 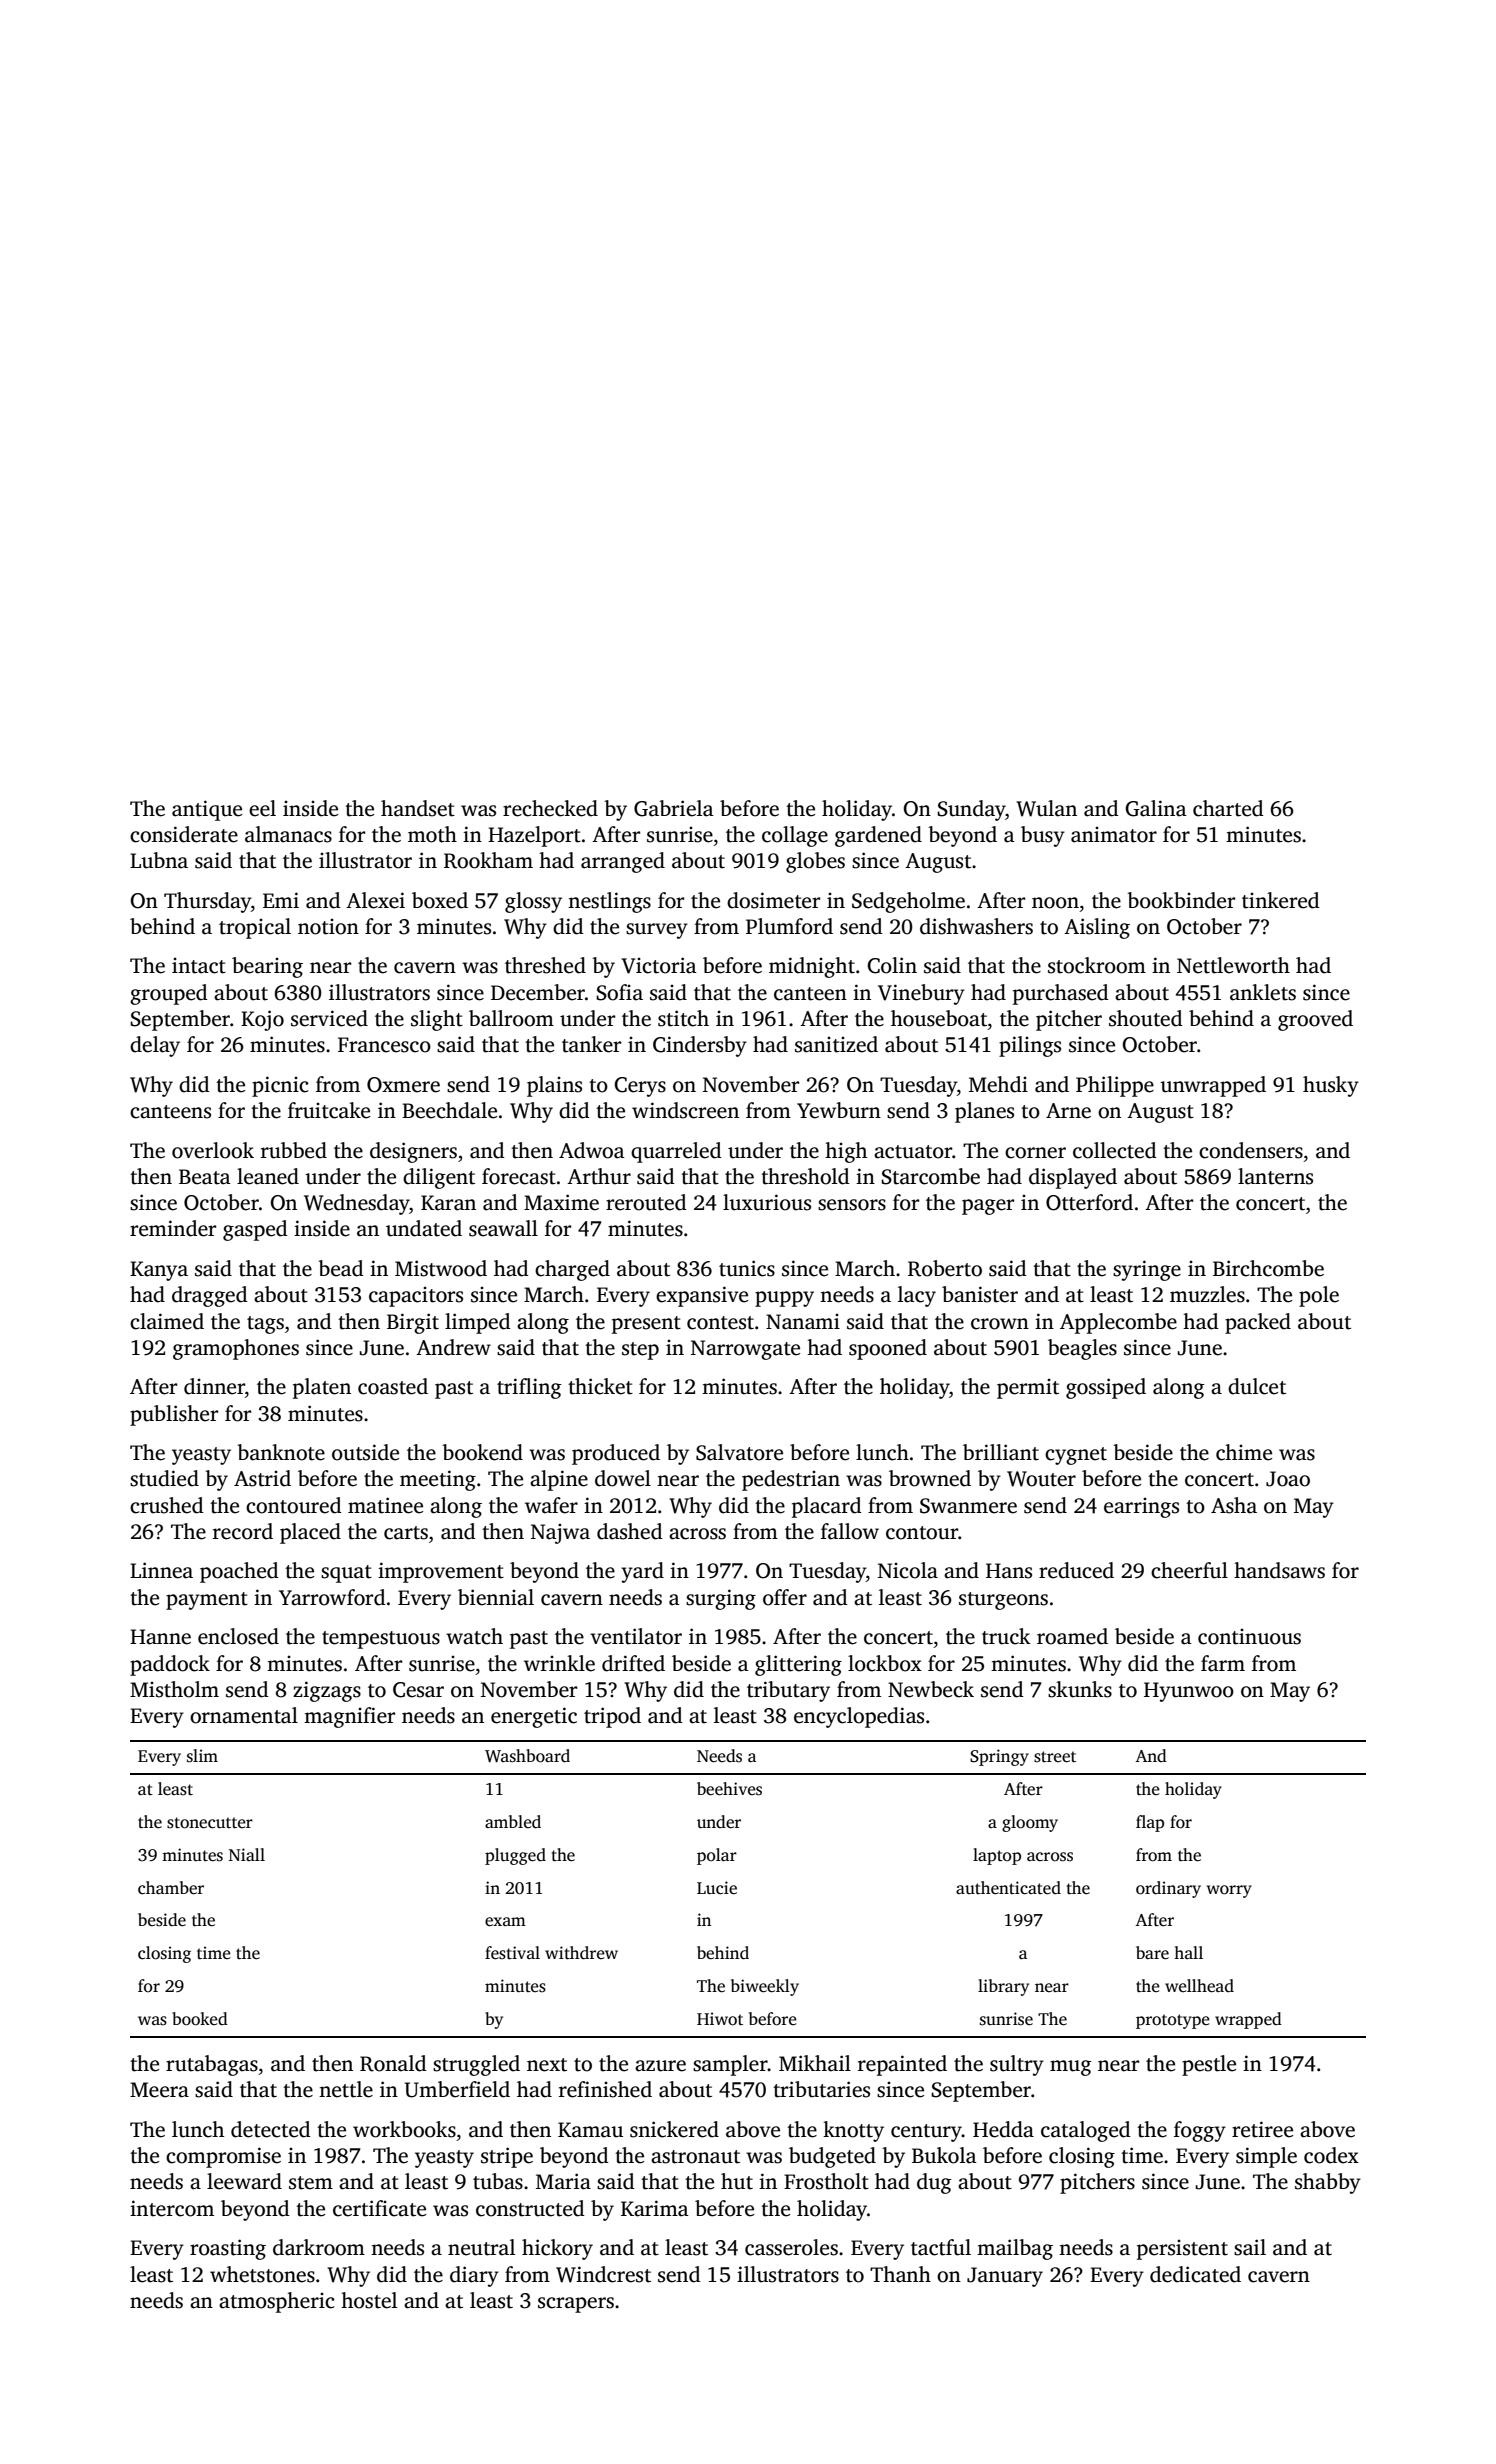 What do you see at coordinates (674, 808) in the screenshot?
I see `Gabriela` at bounding box center [674, 808].
